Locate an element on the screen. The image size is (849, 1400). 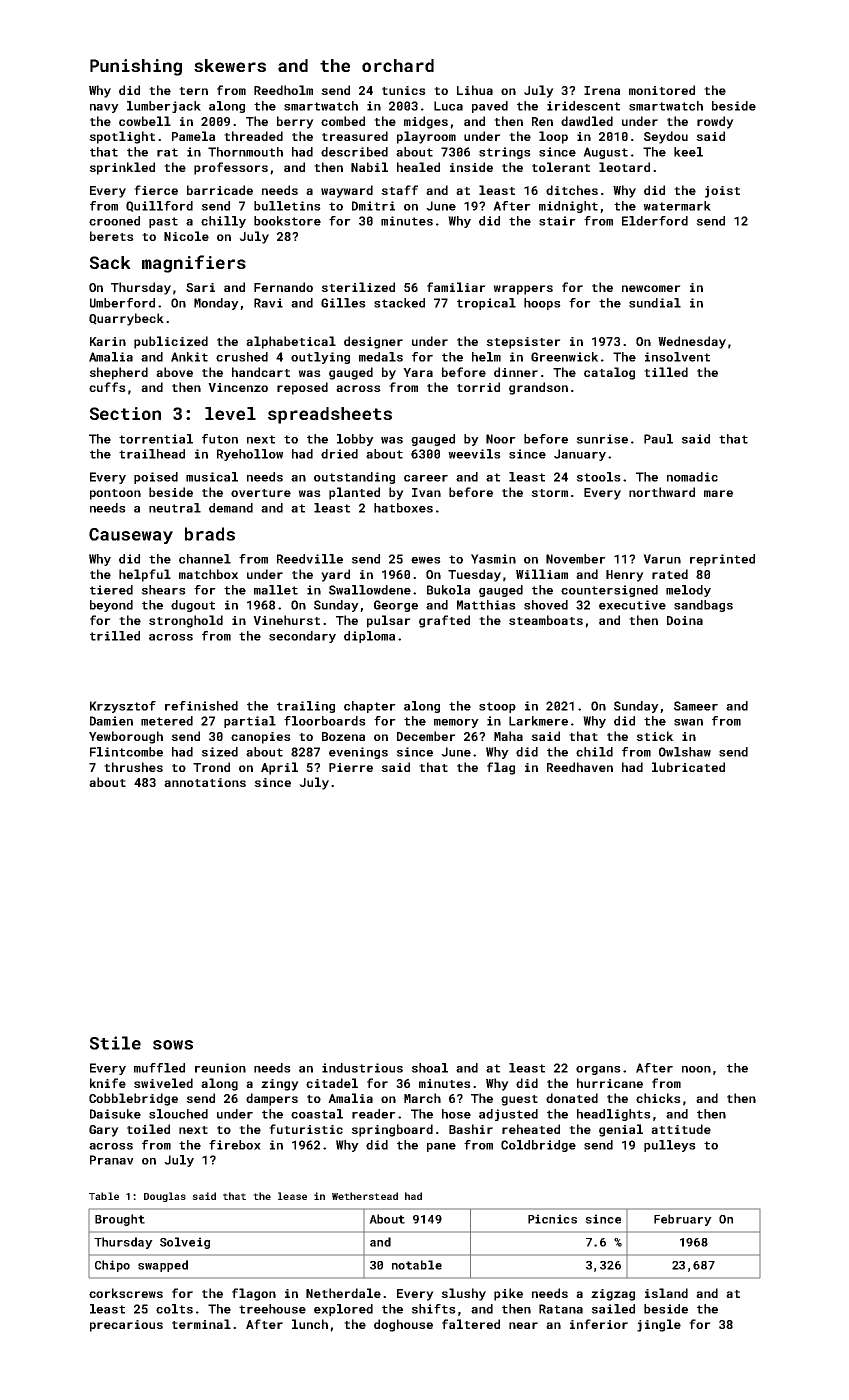
dugout is located at coordinates (193, 606).
